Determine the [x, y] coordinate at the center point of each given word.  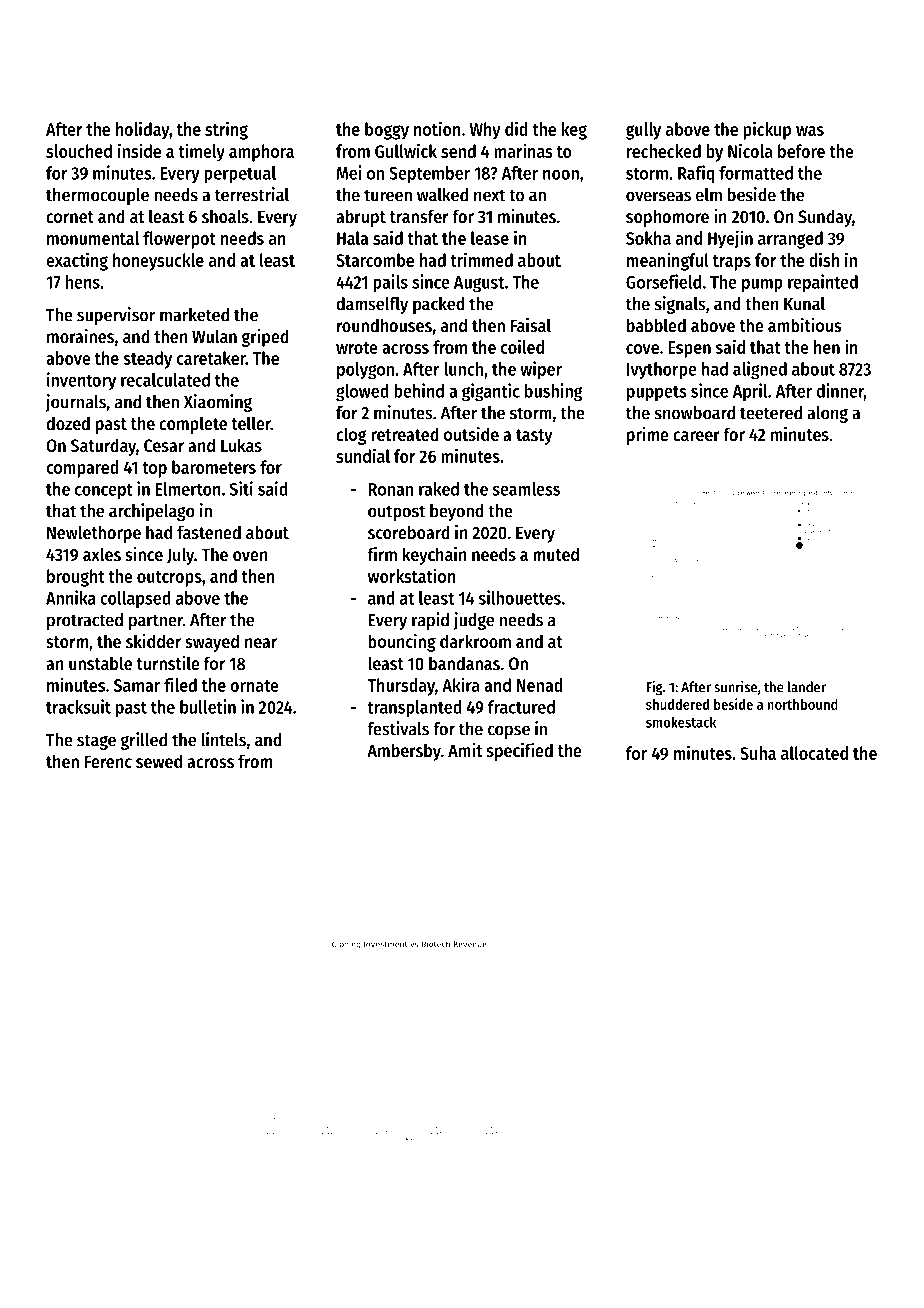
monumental [93, 238]
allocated [814, 753]
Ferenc [108, 761]
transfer [419, 216]
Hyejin [730, 239]
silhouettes [520, 597]
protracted [85, 621]
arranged [790, 240]
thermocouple [97, 196]
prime [648, 436]
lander [807, 687]
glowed [362, 393]
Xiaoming [218, 403]
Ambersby [404, 752]
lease [490, 238]
